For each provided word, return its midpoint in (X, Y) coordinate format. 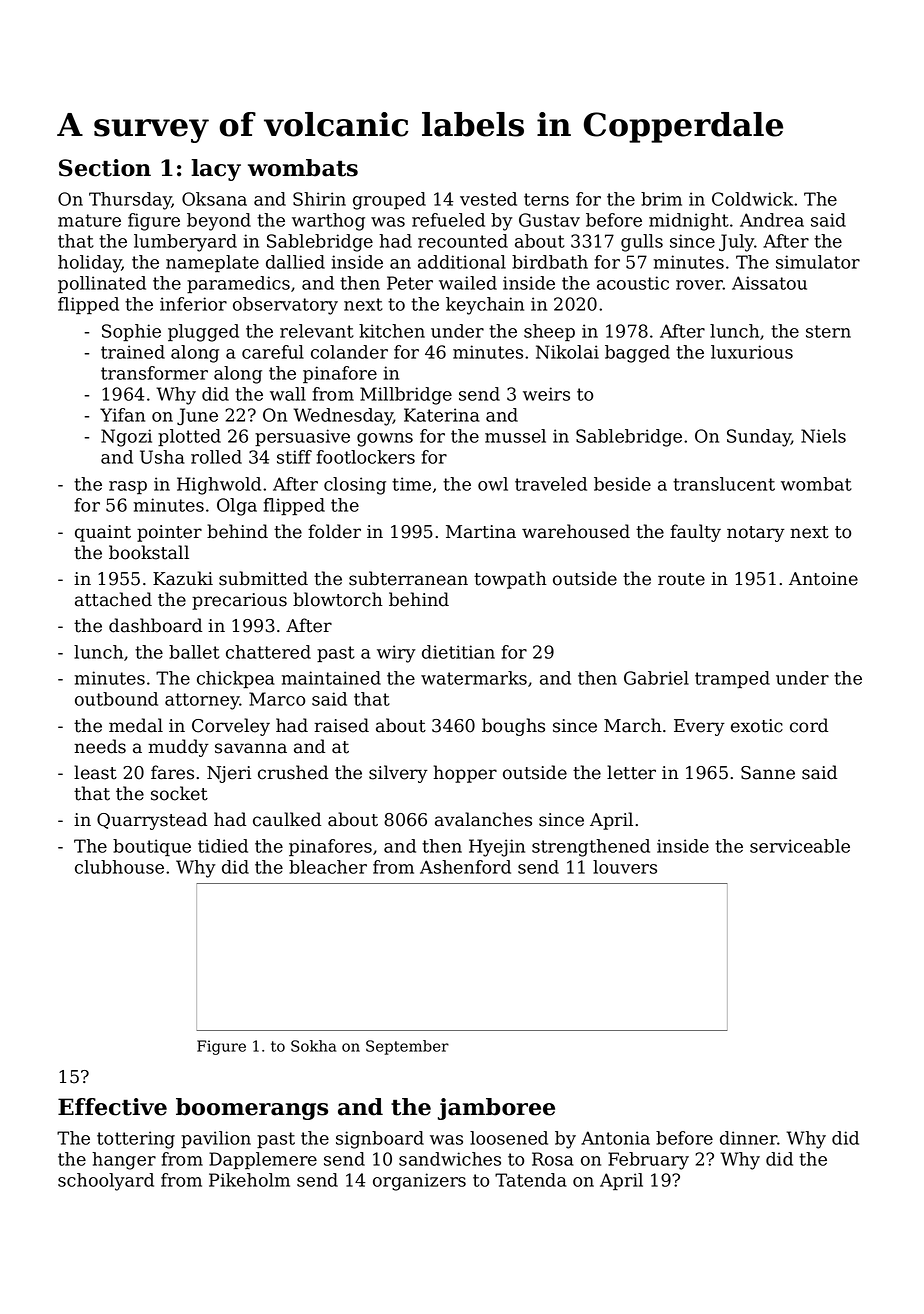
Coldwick (752, 199)
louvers (625, 867)
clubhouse (119, 867)
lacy (216, 170)
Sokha (314, 1046)
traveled (551, 484)
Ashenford (465, 867)
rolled (216, 457)
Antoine (823, 579)
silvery (398, 774)
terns (546, 199)
